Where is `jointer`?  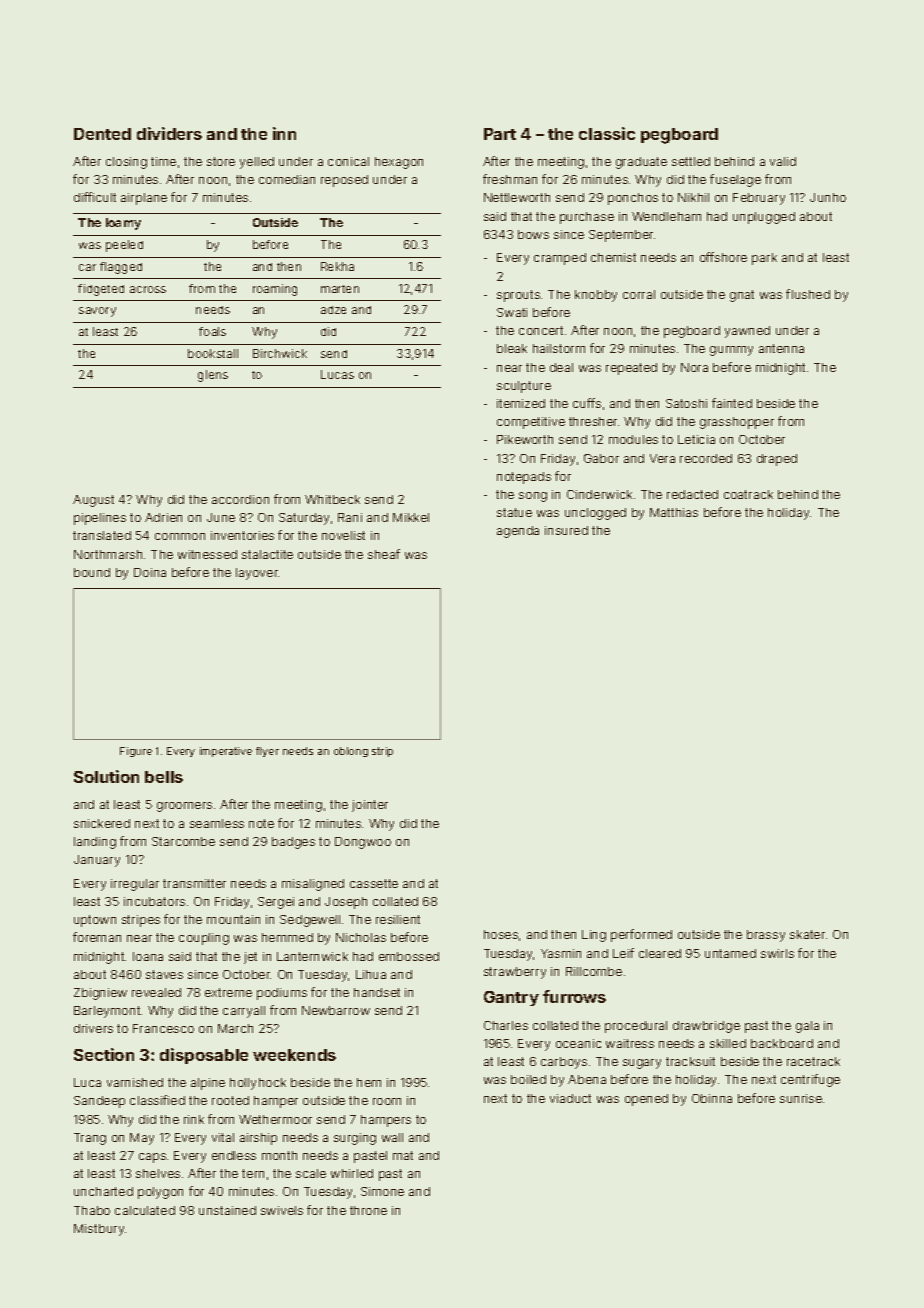
jointer is located at coordinates (370, 806).
